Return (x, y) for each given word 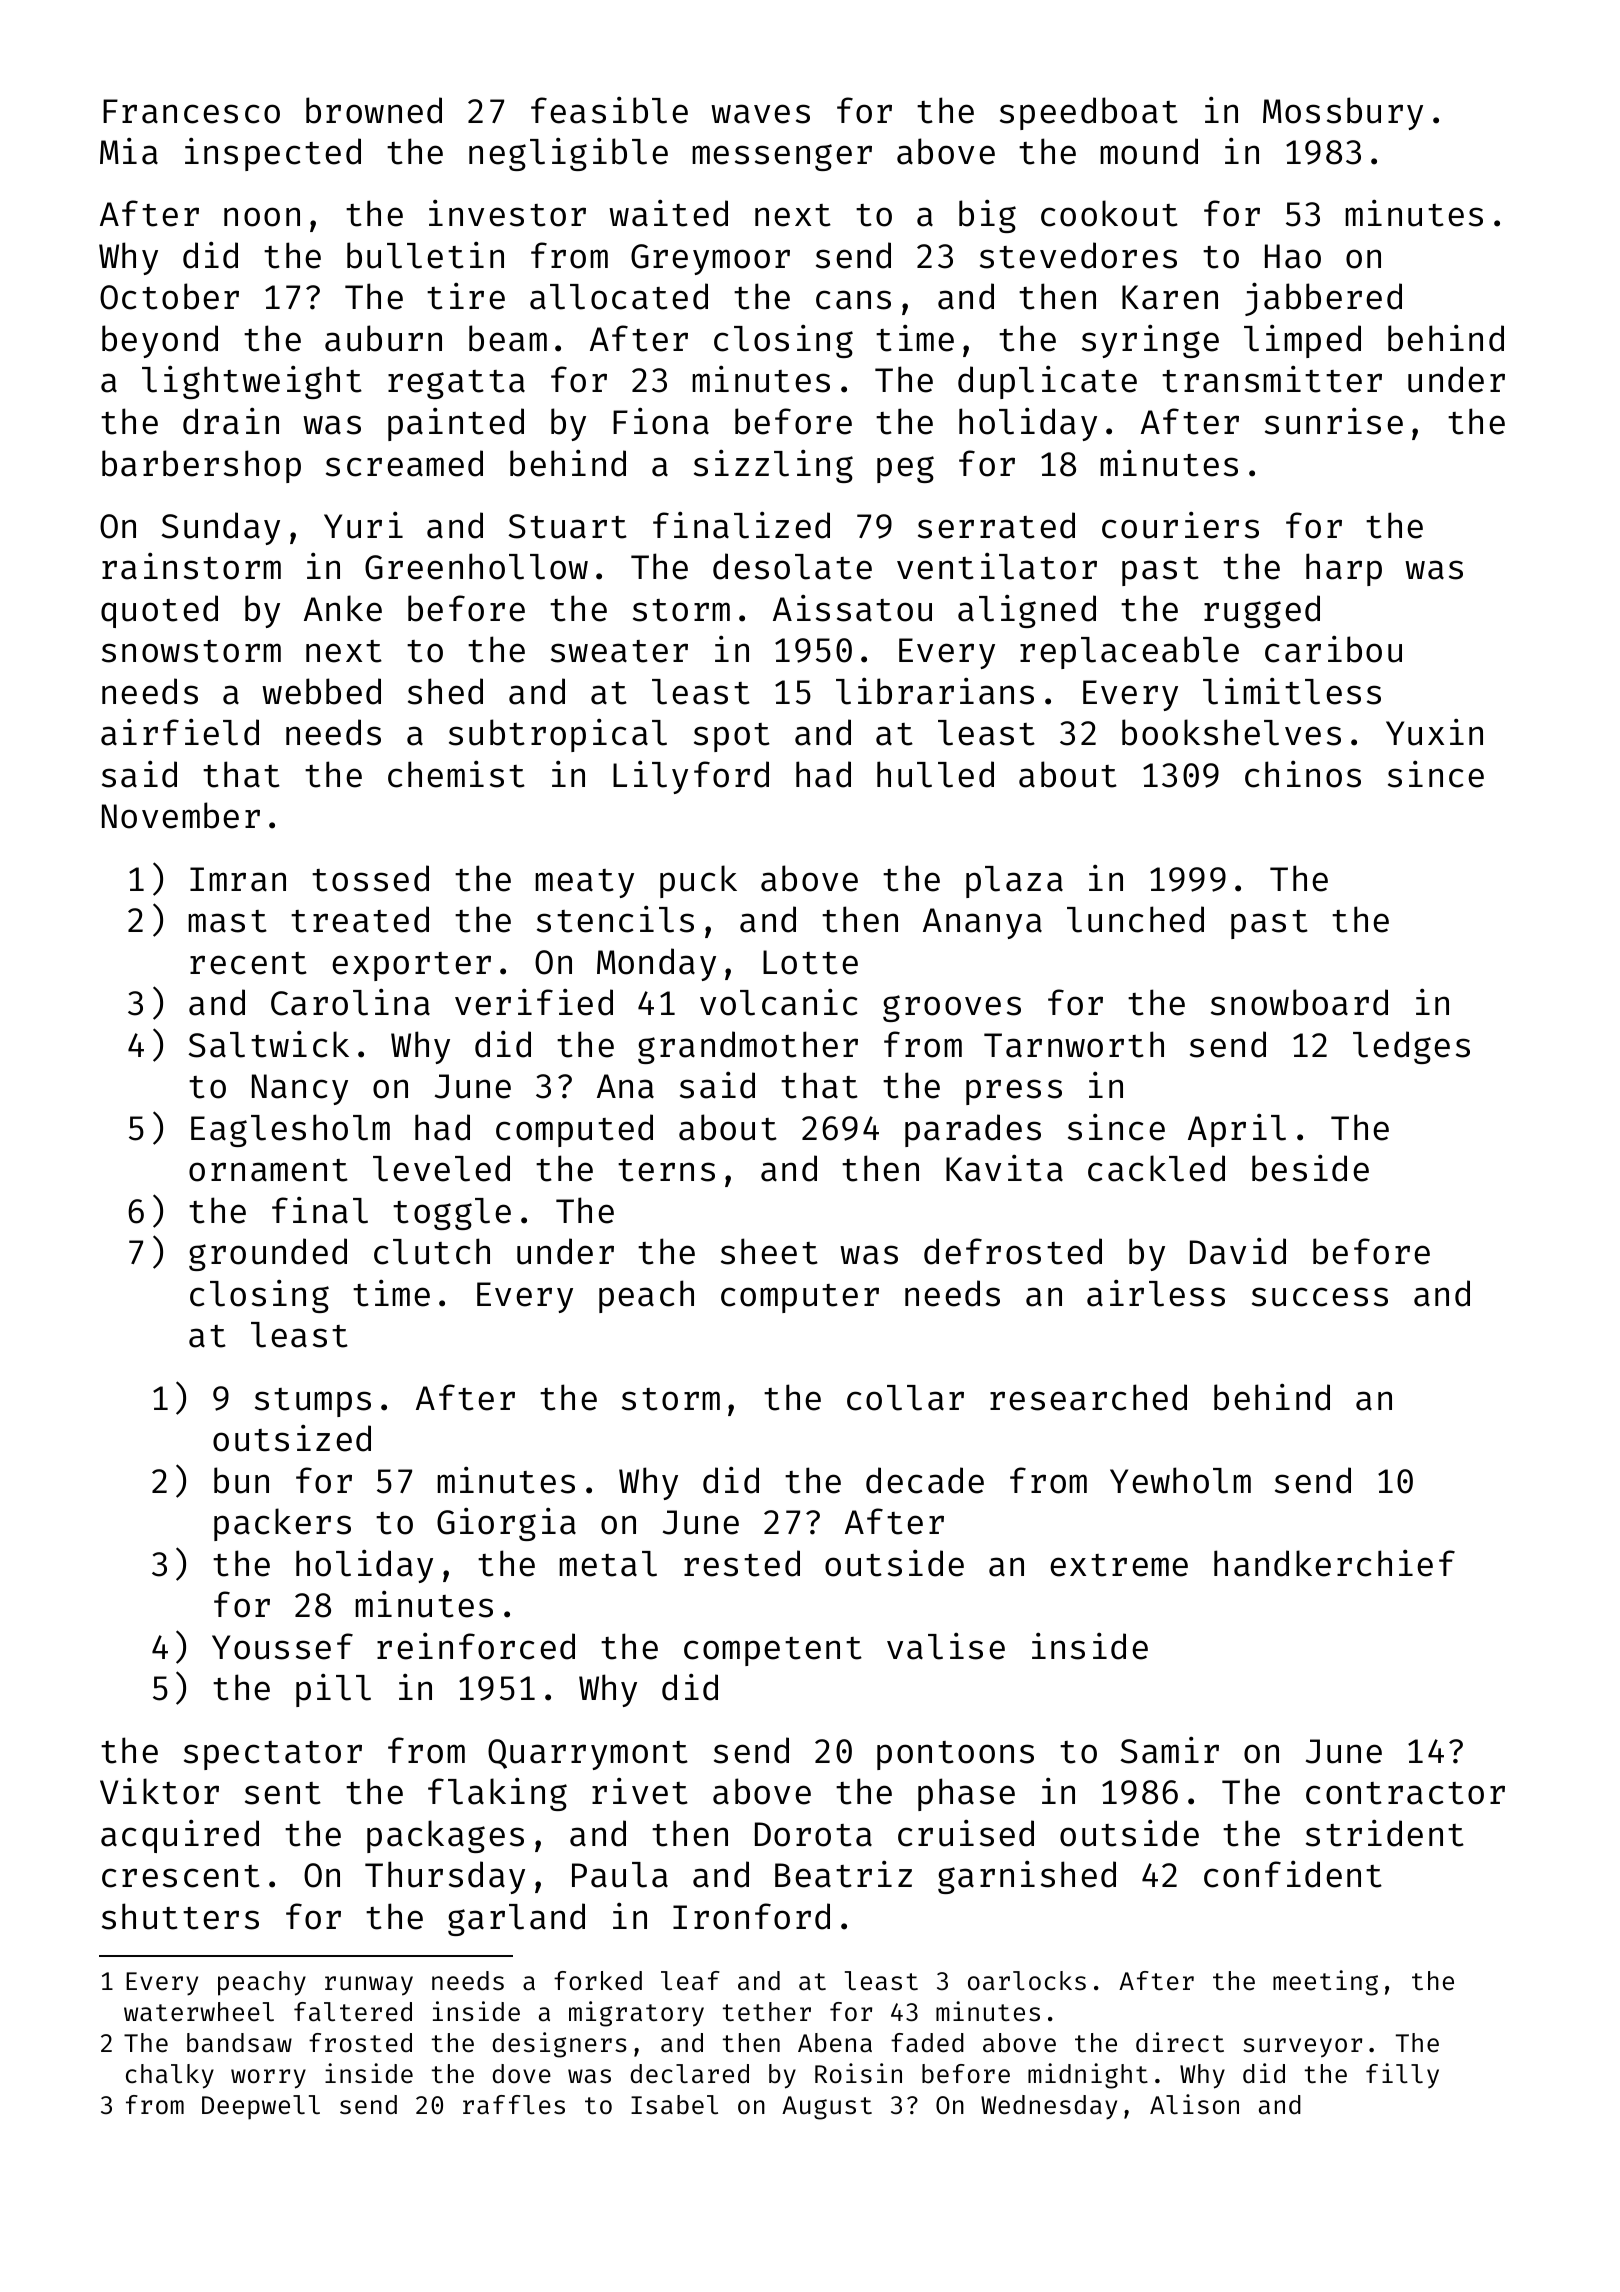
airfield (180, 732)
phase (966, 1794)
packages (445, 1836)
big (987, 216)
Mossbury (1343, 113)
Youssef (282, 1646)
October (169, 296)
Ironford (751, 1916)
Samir (1169, 1750)
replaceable (1129, 652)
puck (698, 881)
